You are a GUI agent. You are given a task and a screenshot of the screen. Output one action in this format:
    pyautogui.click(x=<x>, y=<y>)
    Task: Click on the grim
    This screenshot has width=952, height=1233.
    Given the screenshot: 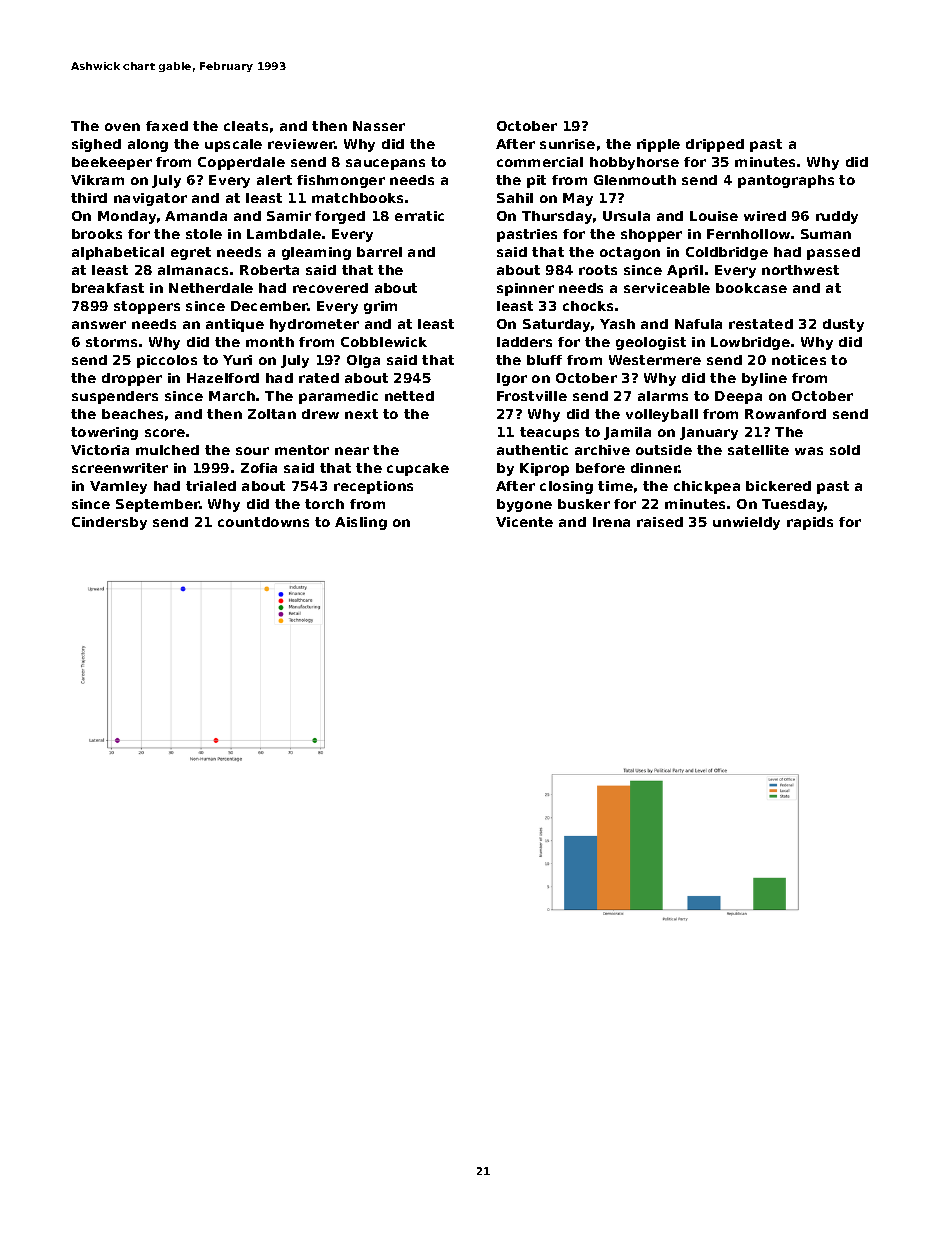 What is the action you would take?
    pyautogui.click(x=380, y=307)
